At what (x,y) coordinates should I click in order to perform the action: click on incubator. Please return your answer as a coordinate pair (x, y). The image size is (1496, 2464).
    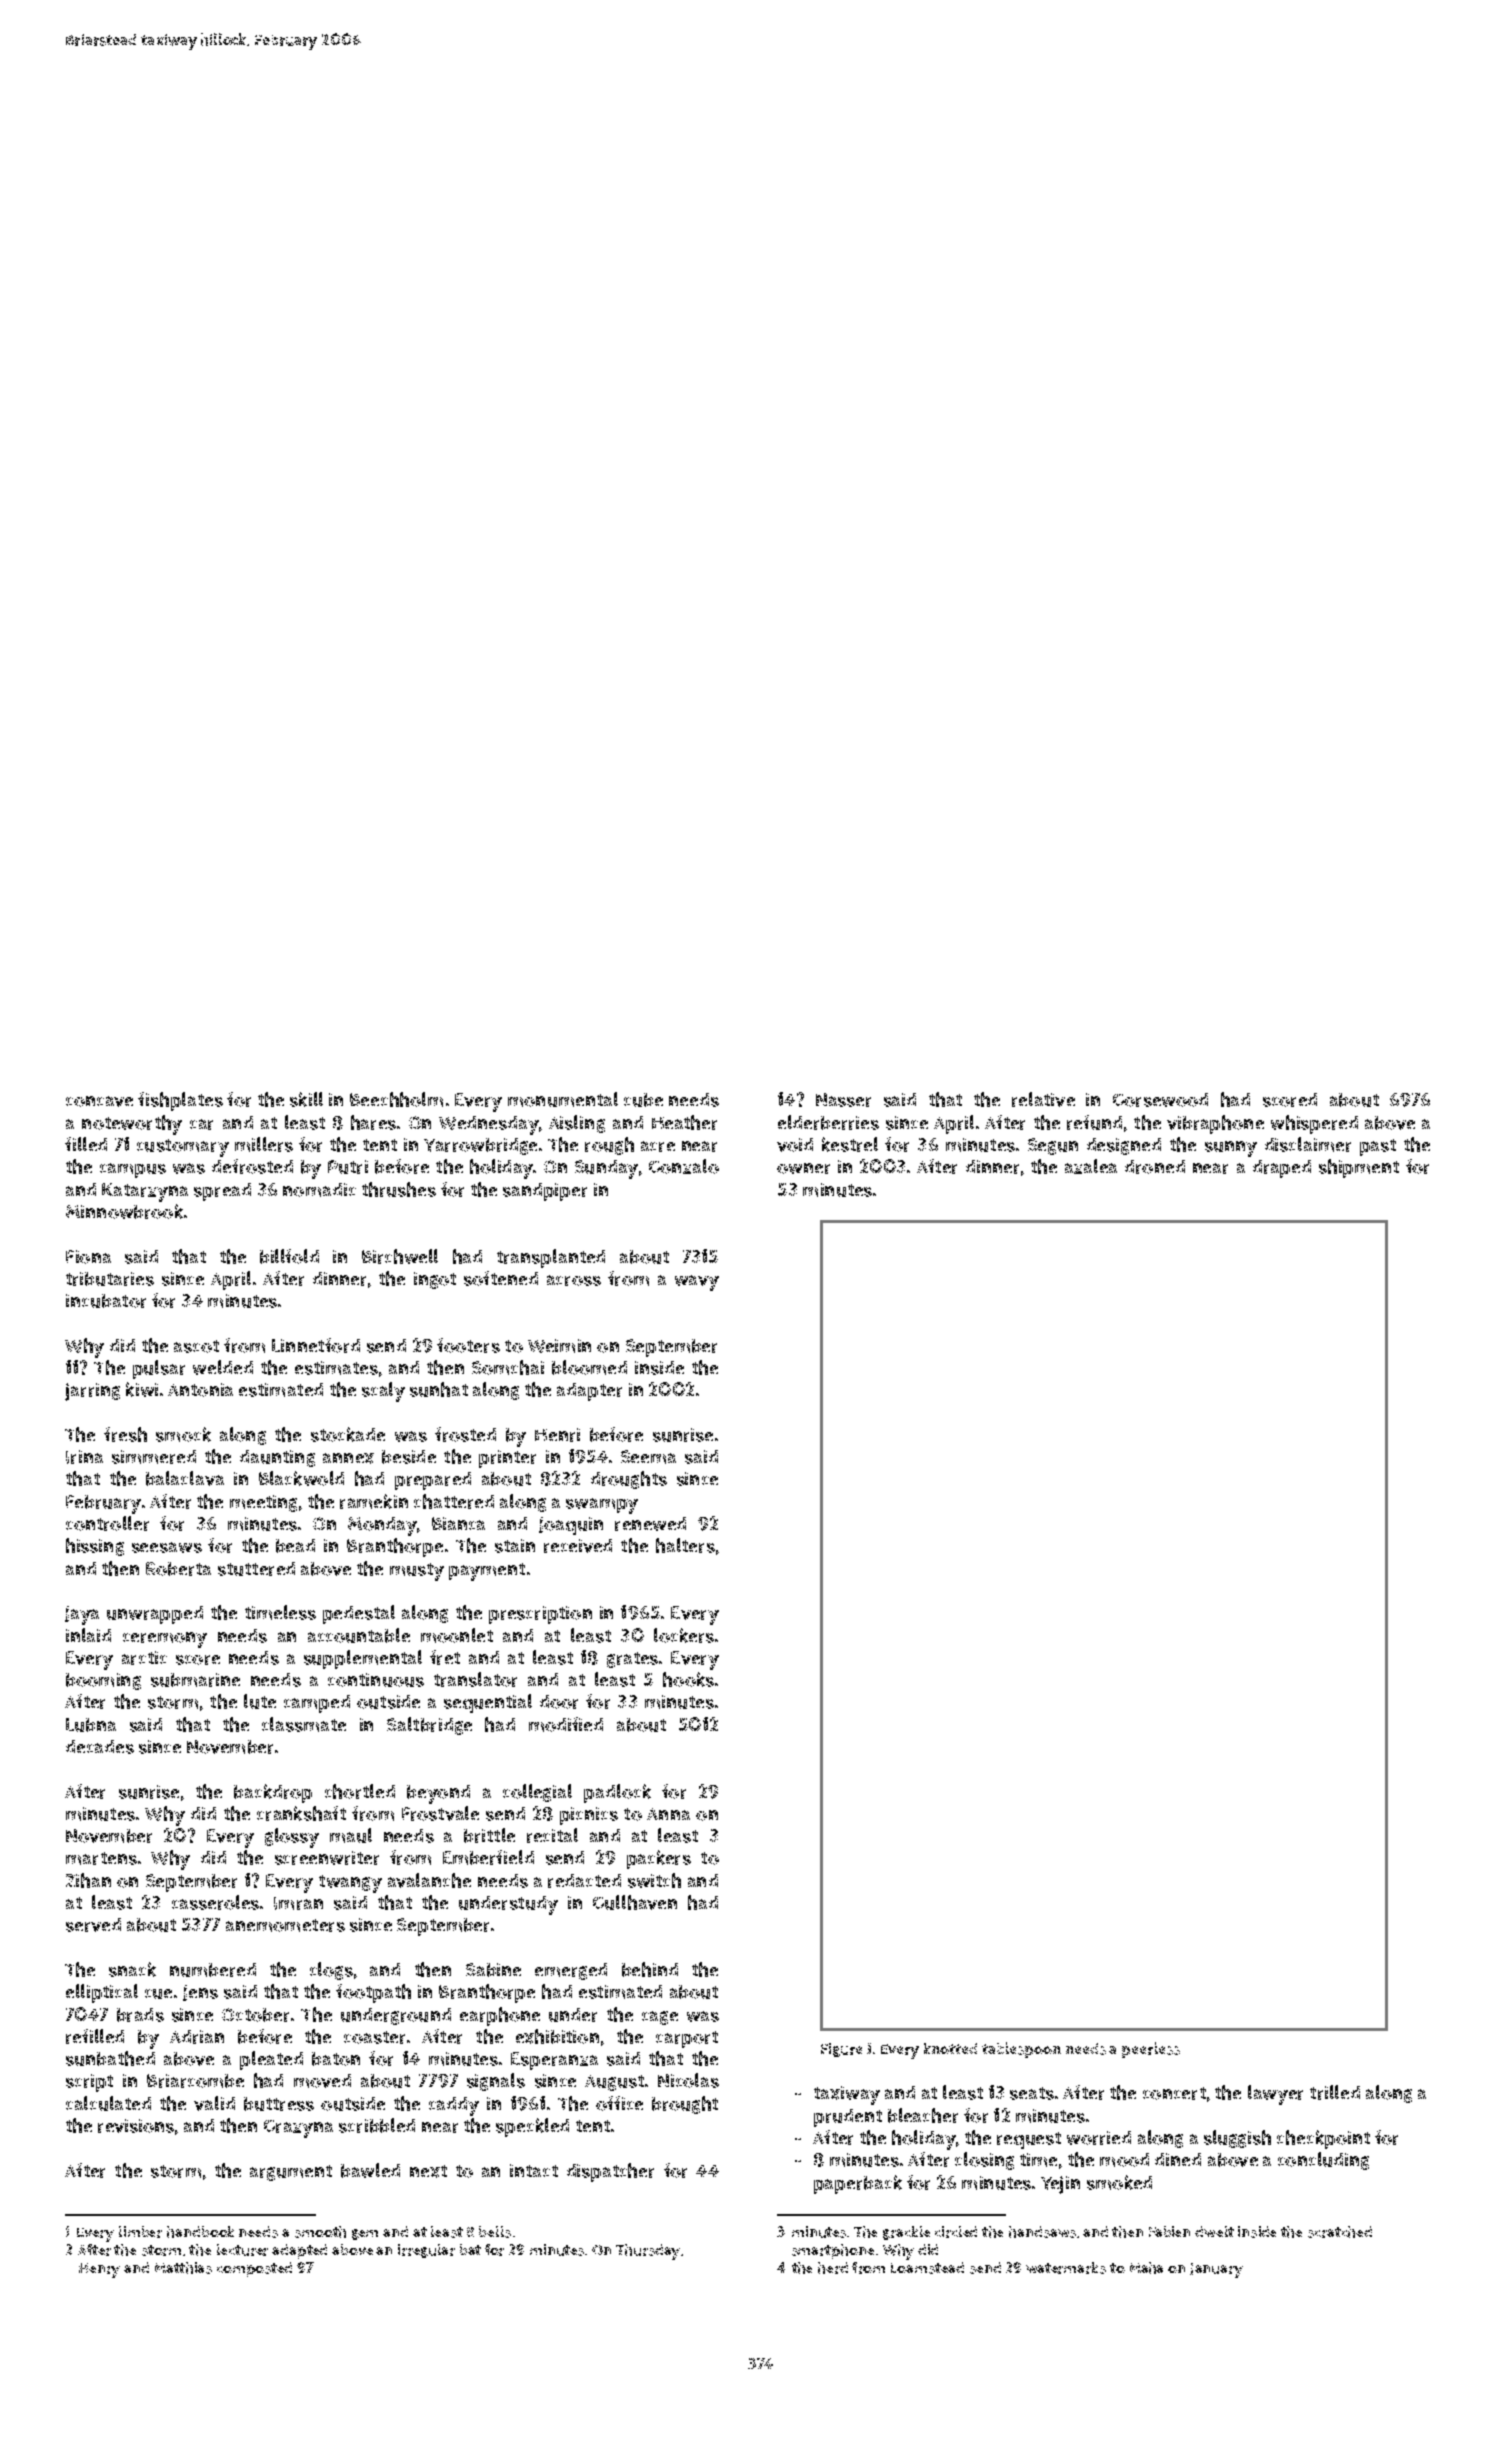
    Looking at the image, I should click on (106, 1301).
